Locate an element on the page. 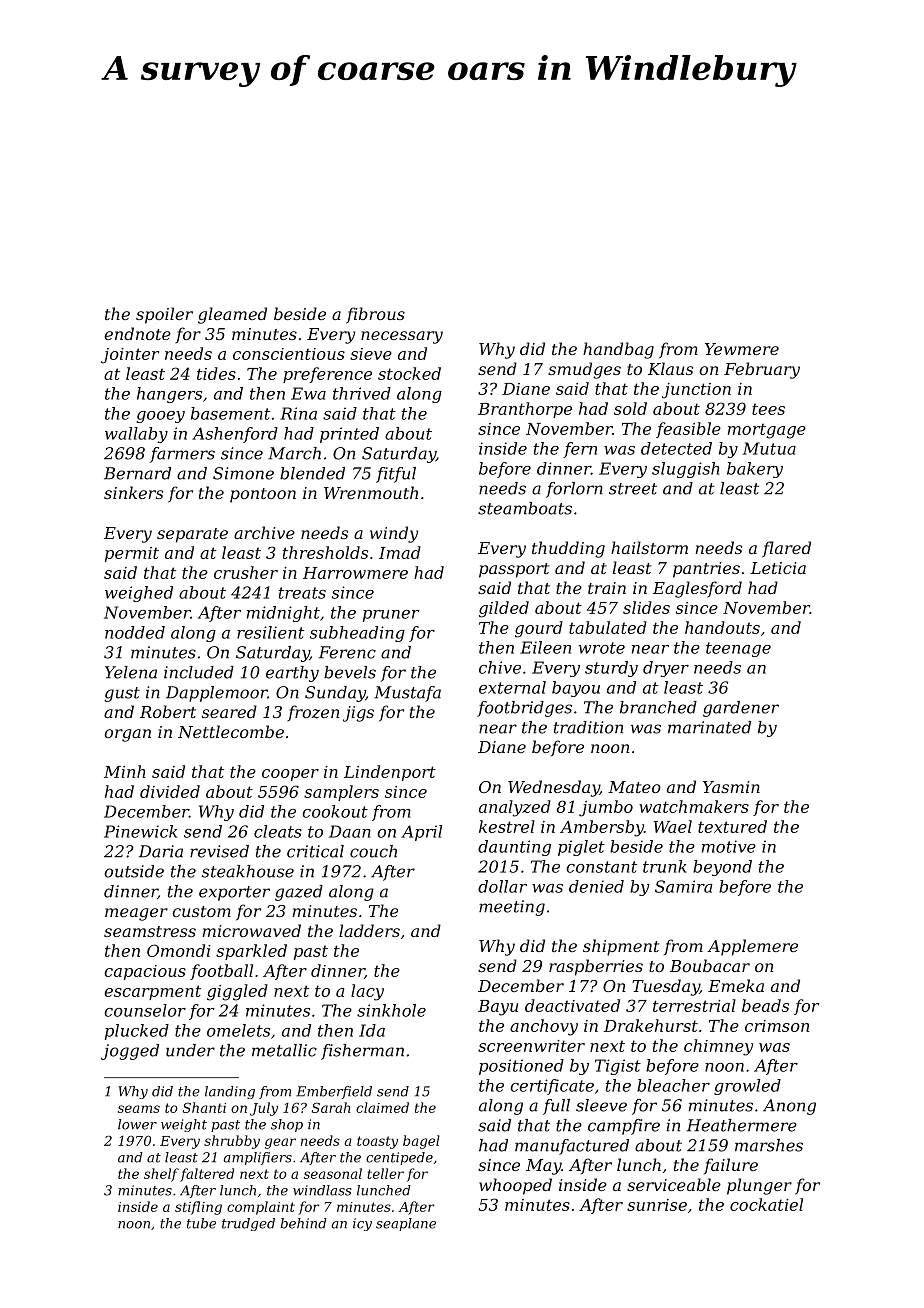 This page has width=924, height=1308. metallic is located at coordinates (284, 1050).
